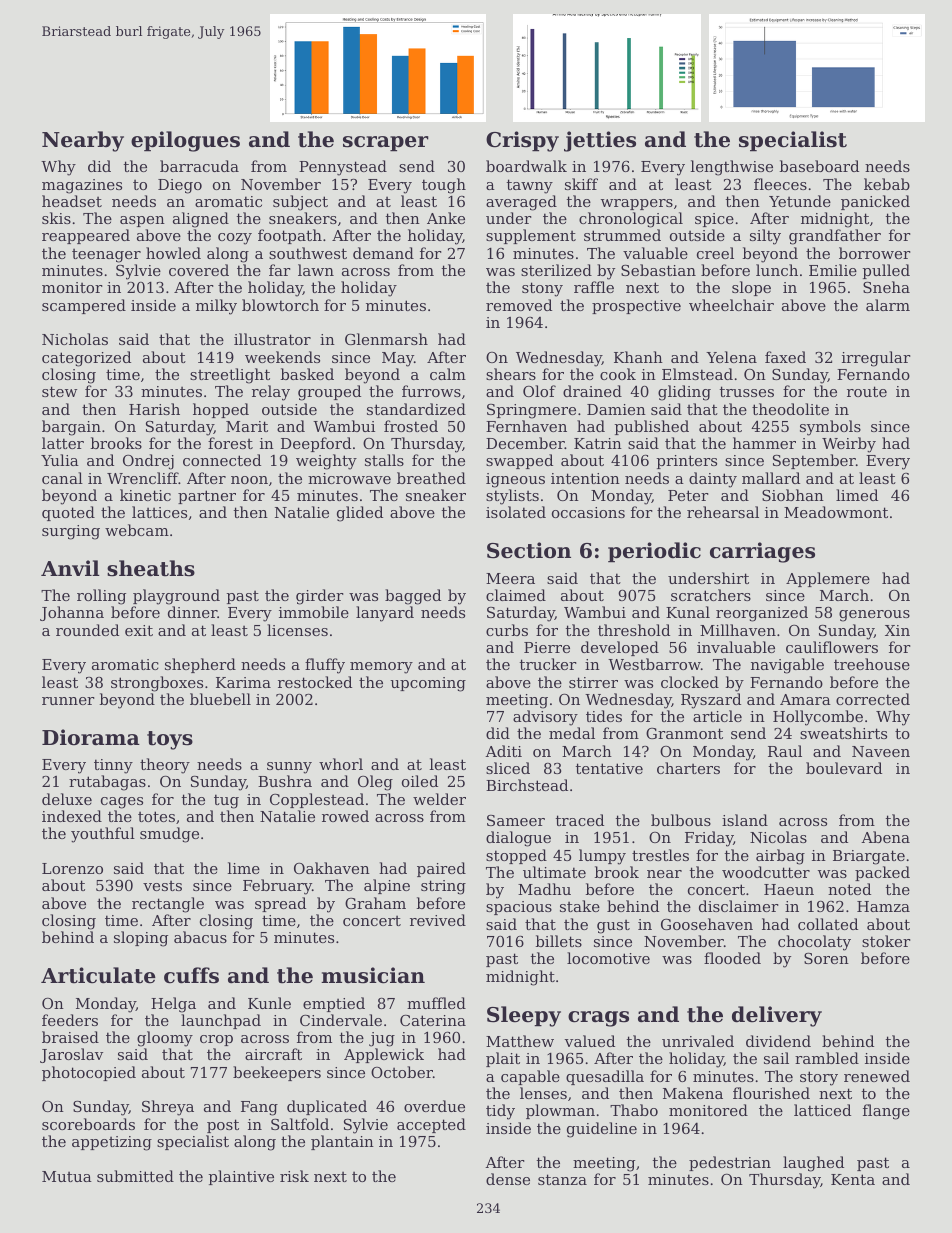  What do you see at coordinates (381, 668) in the page?
I see `memory` at bounding box center [381, 668].
